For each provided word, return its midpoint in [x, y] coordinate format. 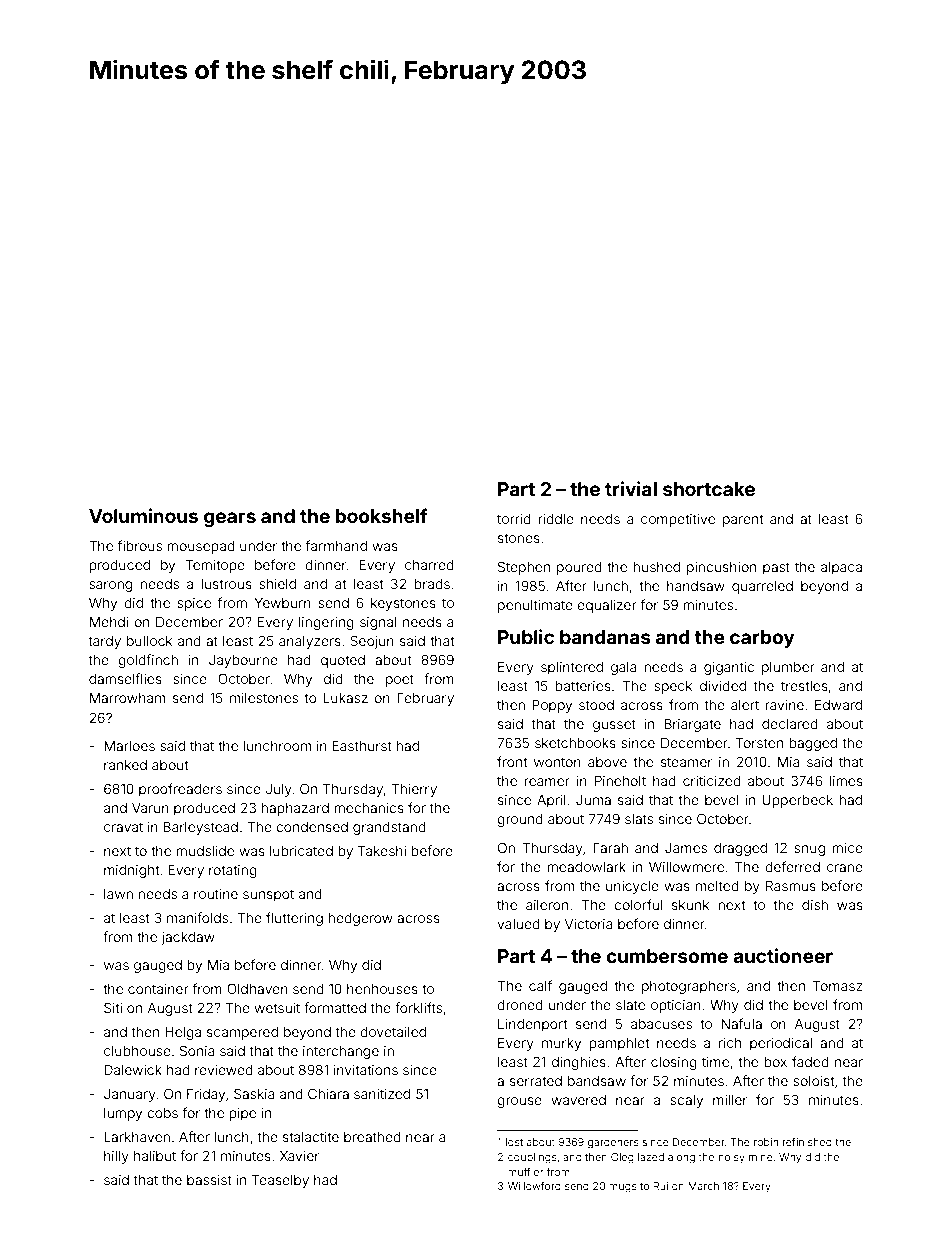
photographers [689, 987]
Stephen [524, 568]
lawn [118, 894]
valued [518, 924]
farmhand [336, 545]
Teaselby [280, 1181]
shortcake [709, 489]
